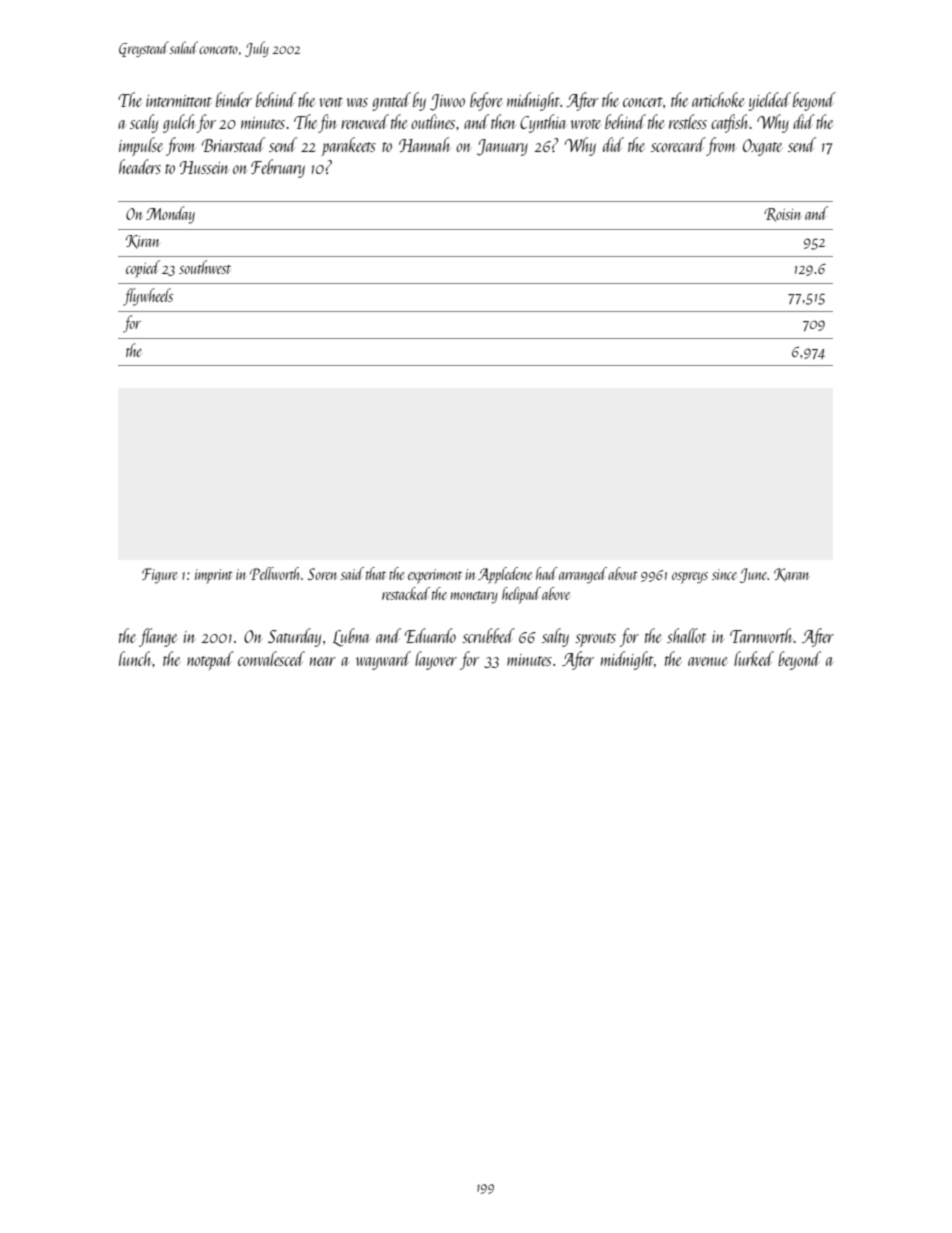  Describe the element at coordinates (214, 576) in the screenshot. I see `imprint` at that location.
